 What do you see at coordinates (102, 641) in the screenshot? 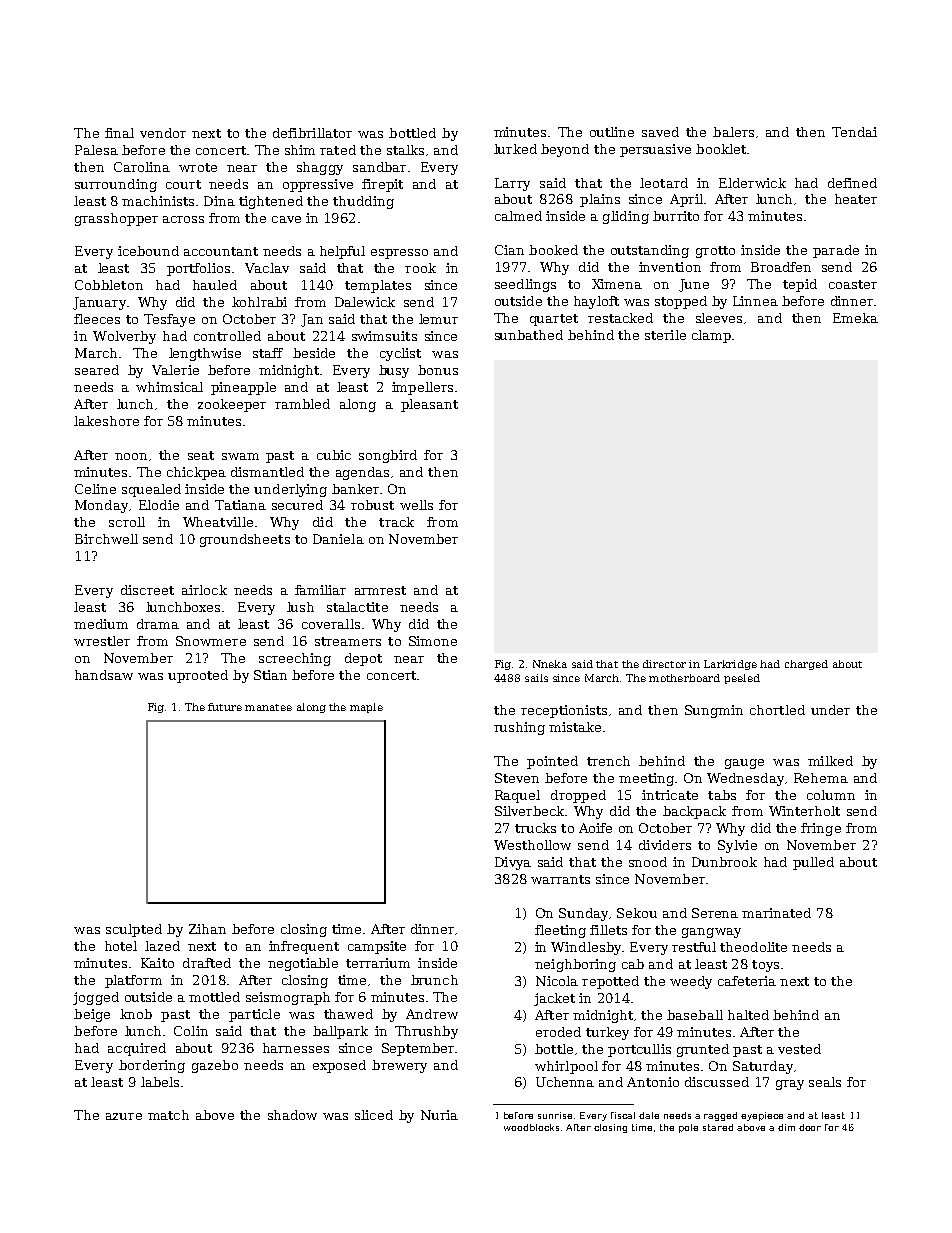
I see `wrestler` at bounding box center [102, 641].
